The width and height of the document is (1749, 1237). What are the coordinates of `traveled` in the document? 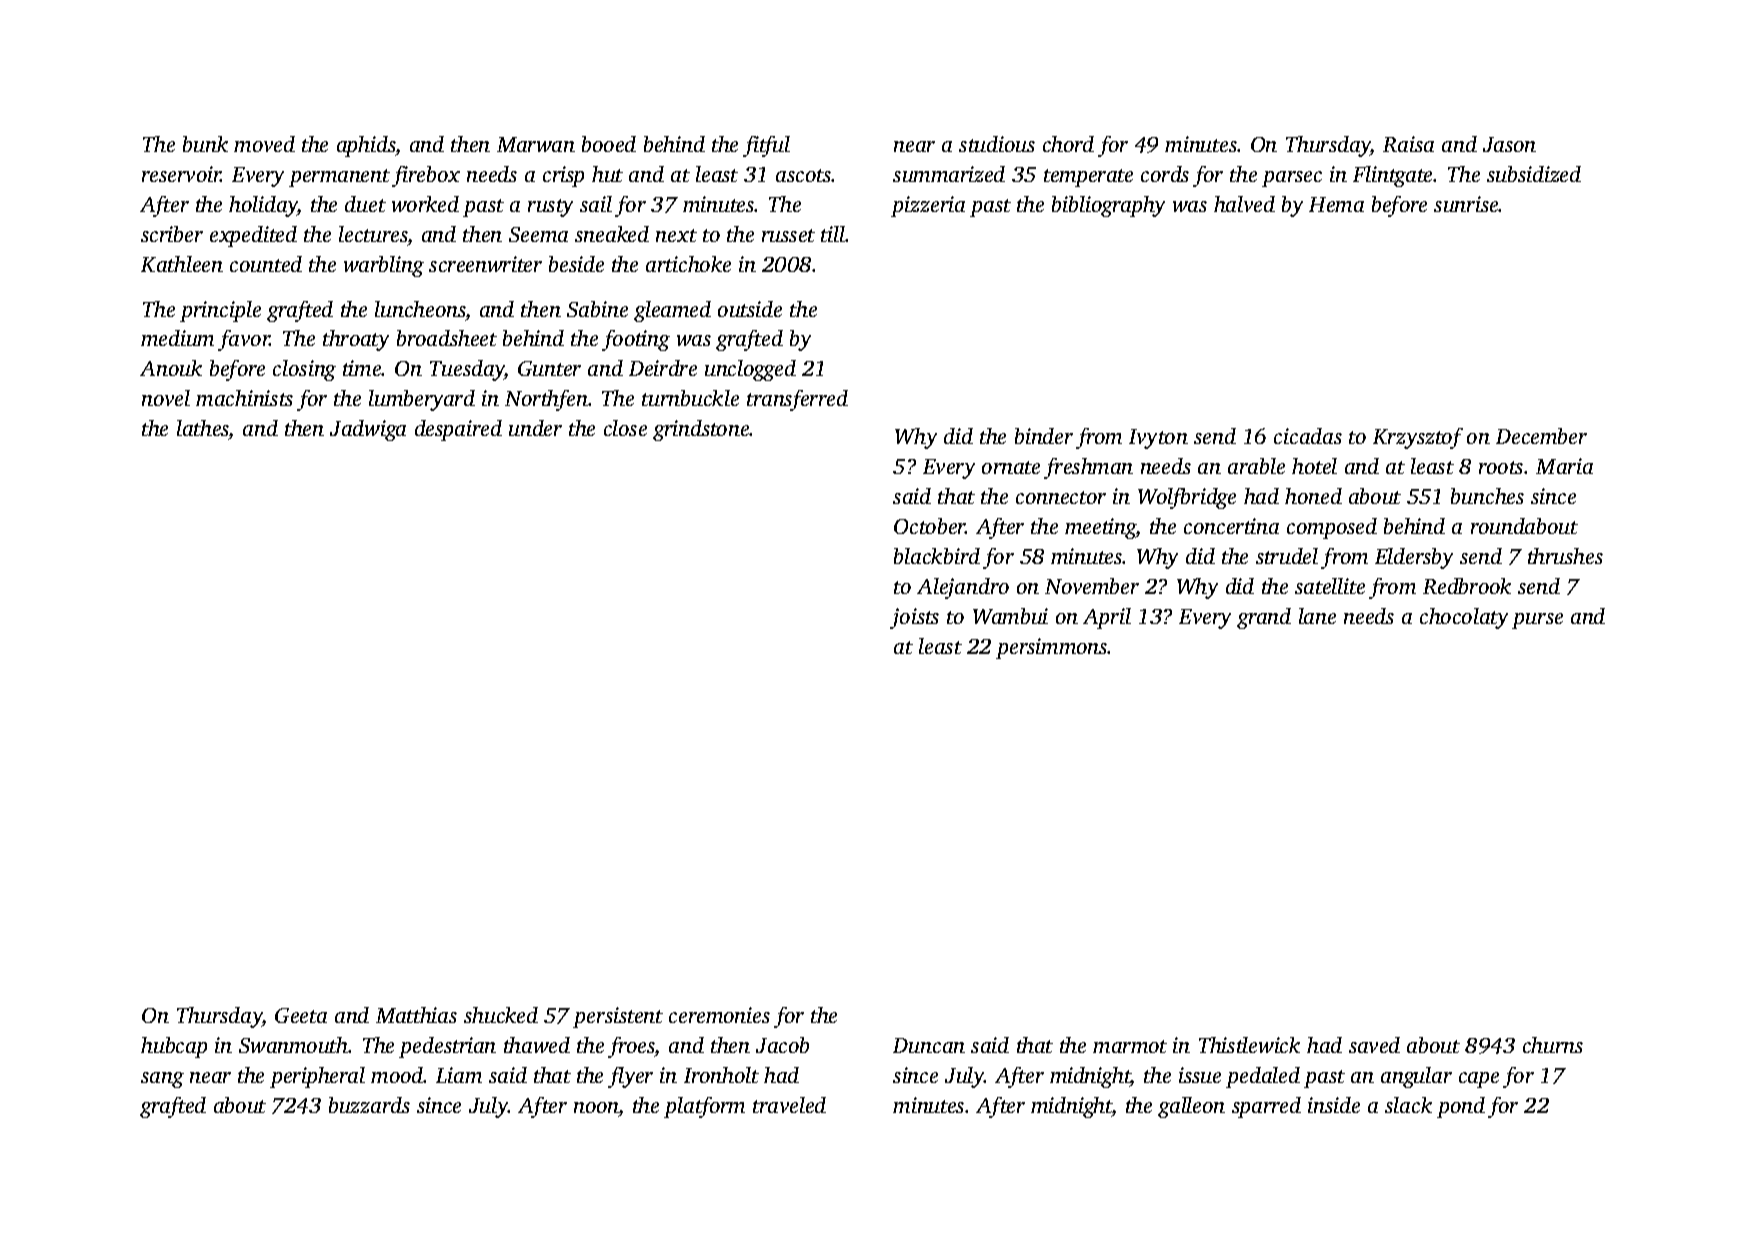 It's located at (789, 1105).
